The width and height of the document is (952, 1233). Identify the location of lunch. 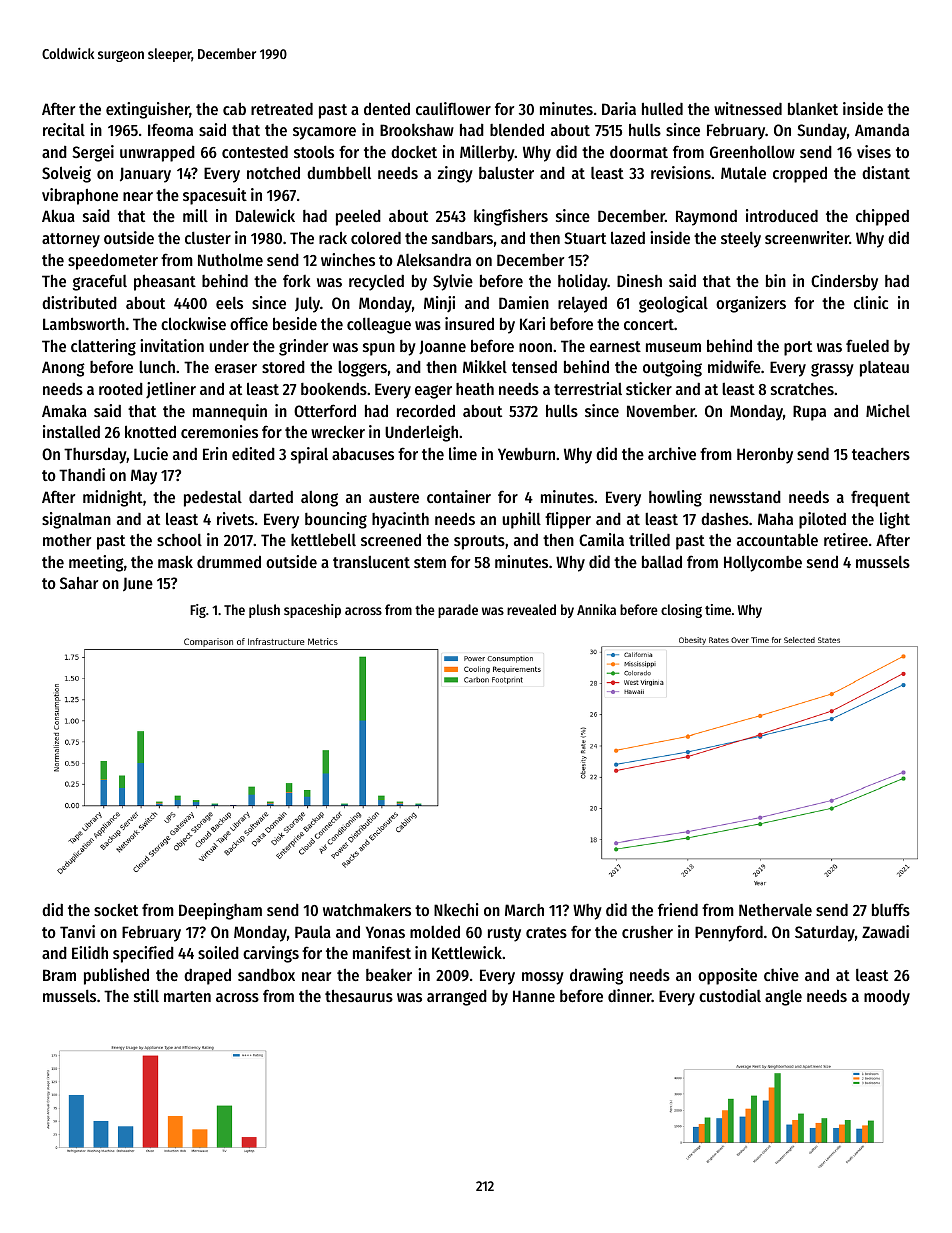
(157, 367).
